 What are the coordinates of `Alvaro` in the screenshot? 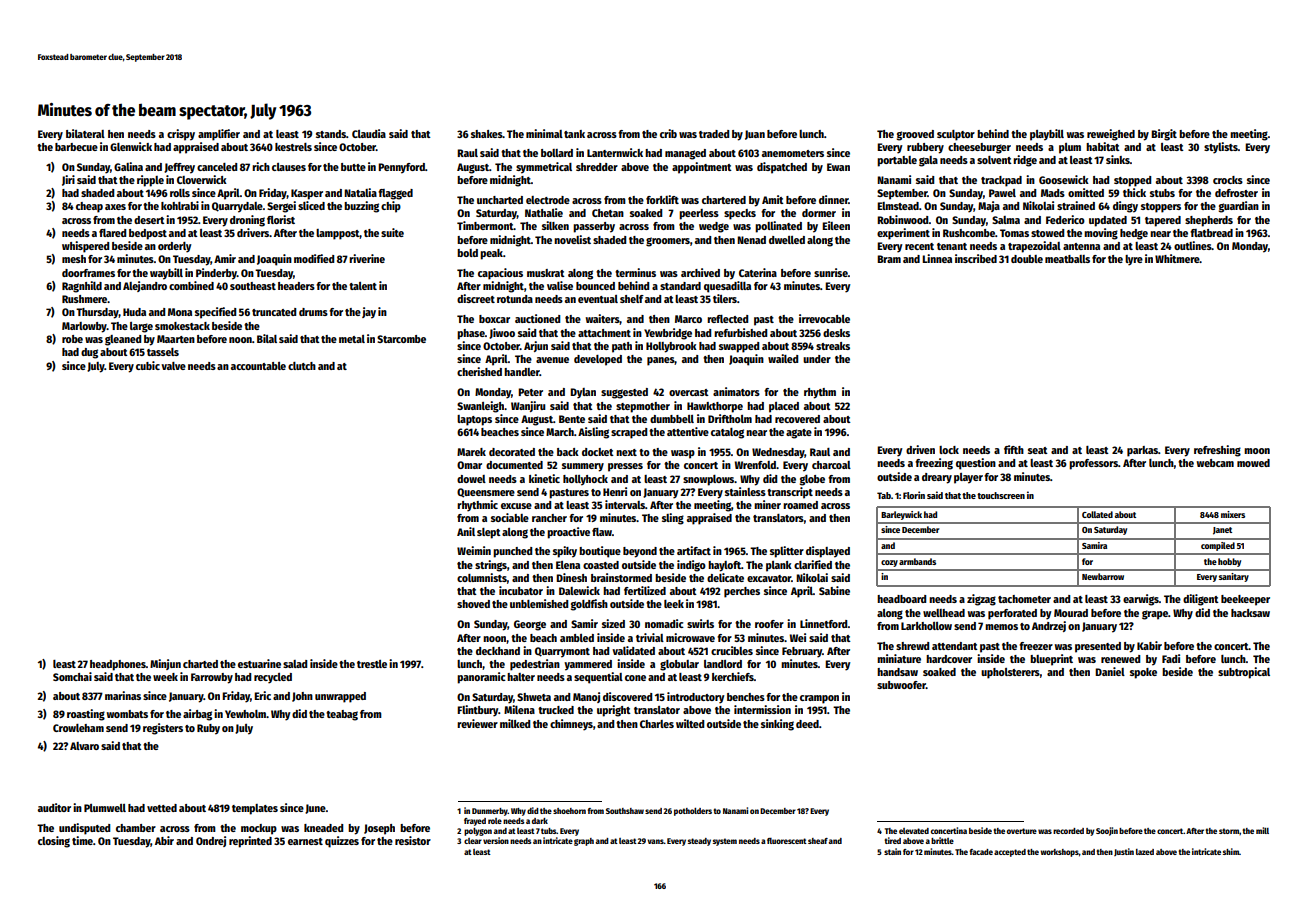 It's located at (84, 746).
